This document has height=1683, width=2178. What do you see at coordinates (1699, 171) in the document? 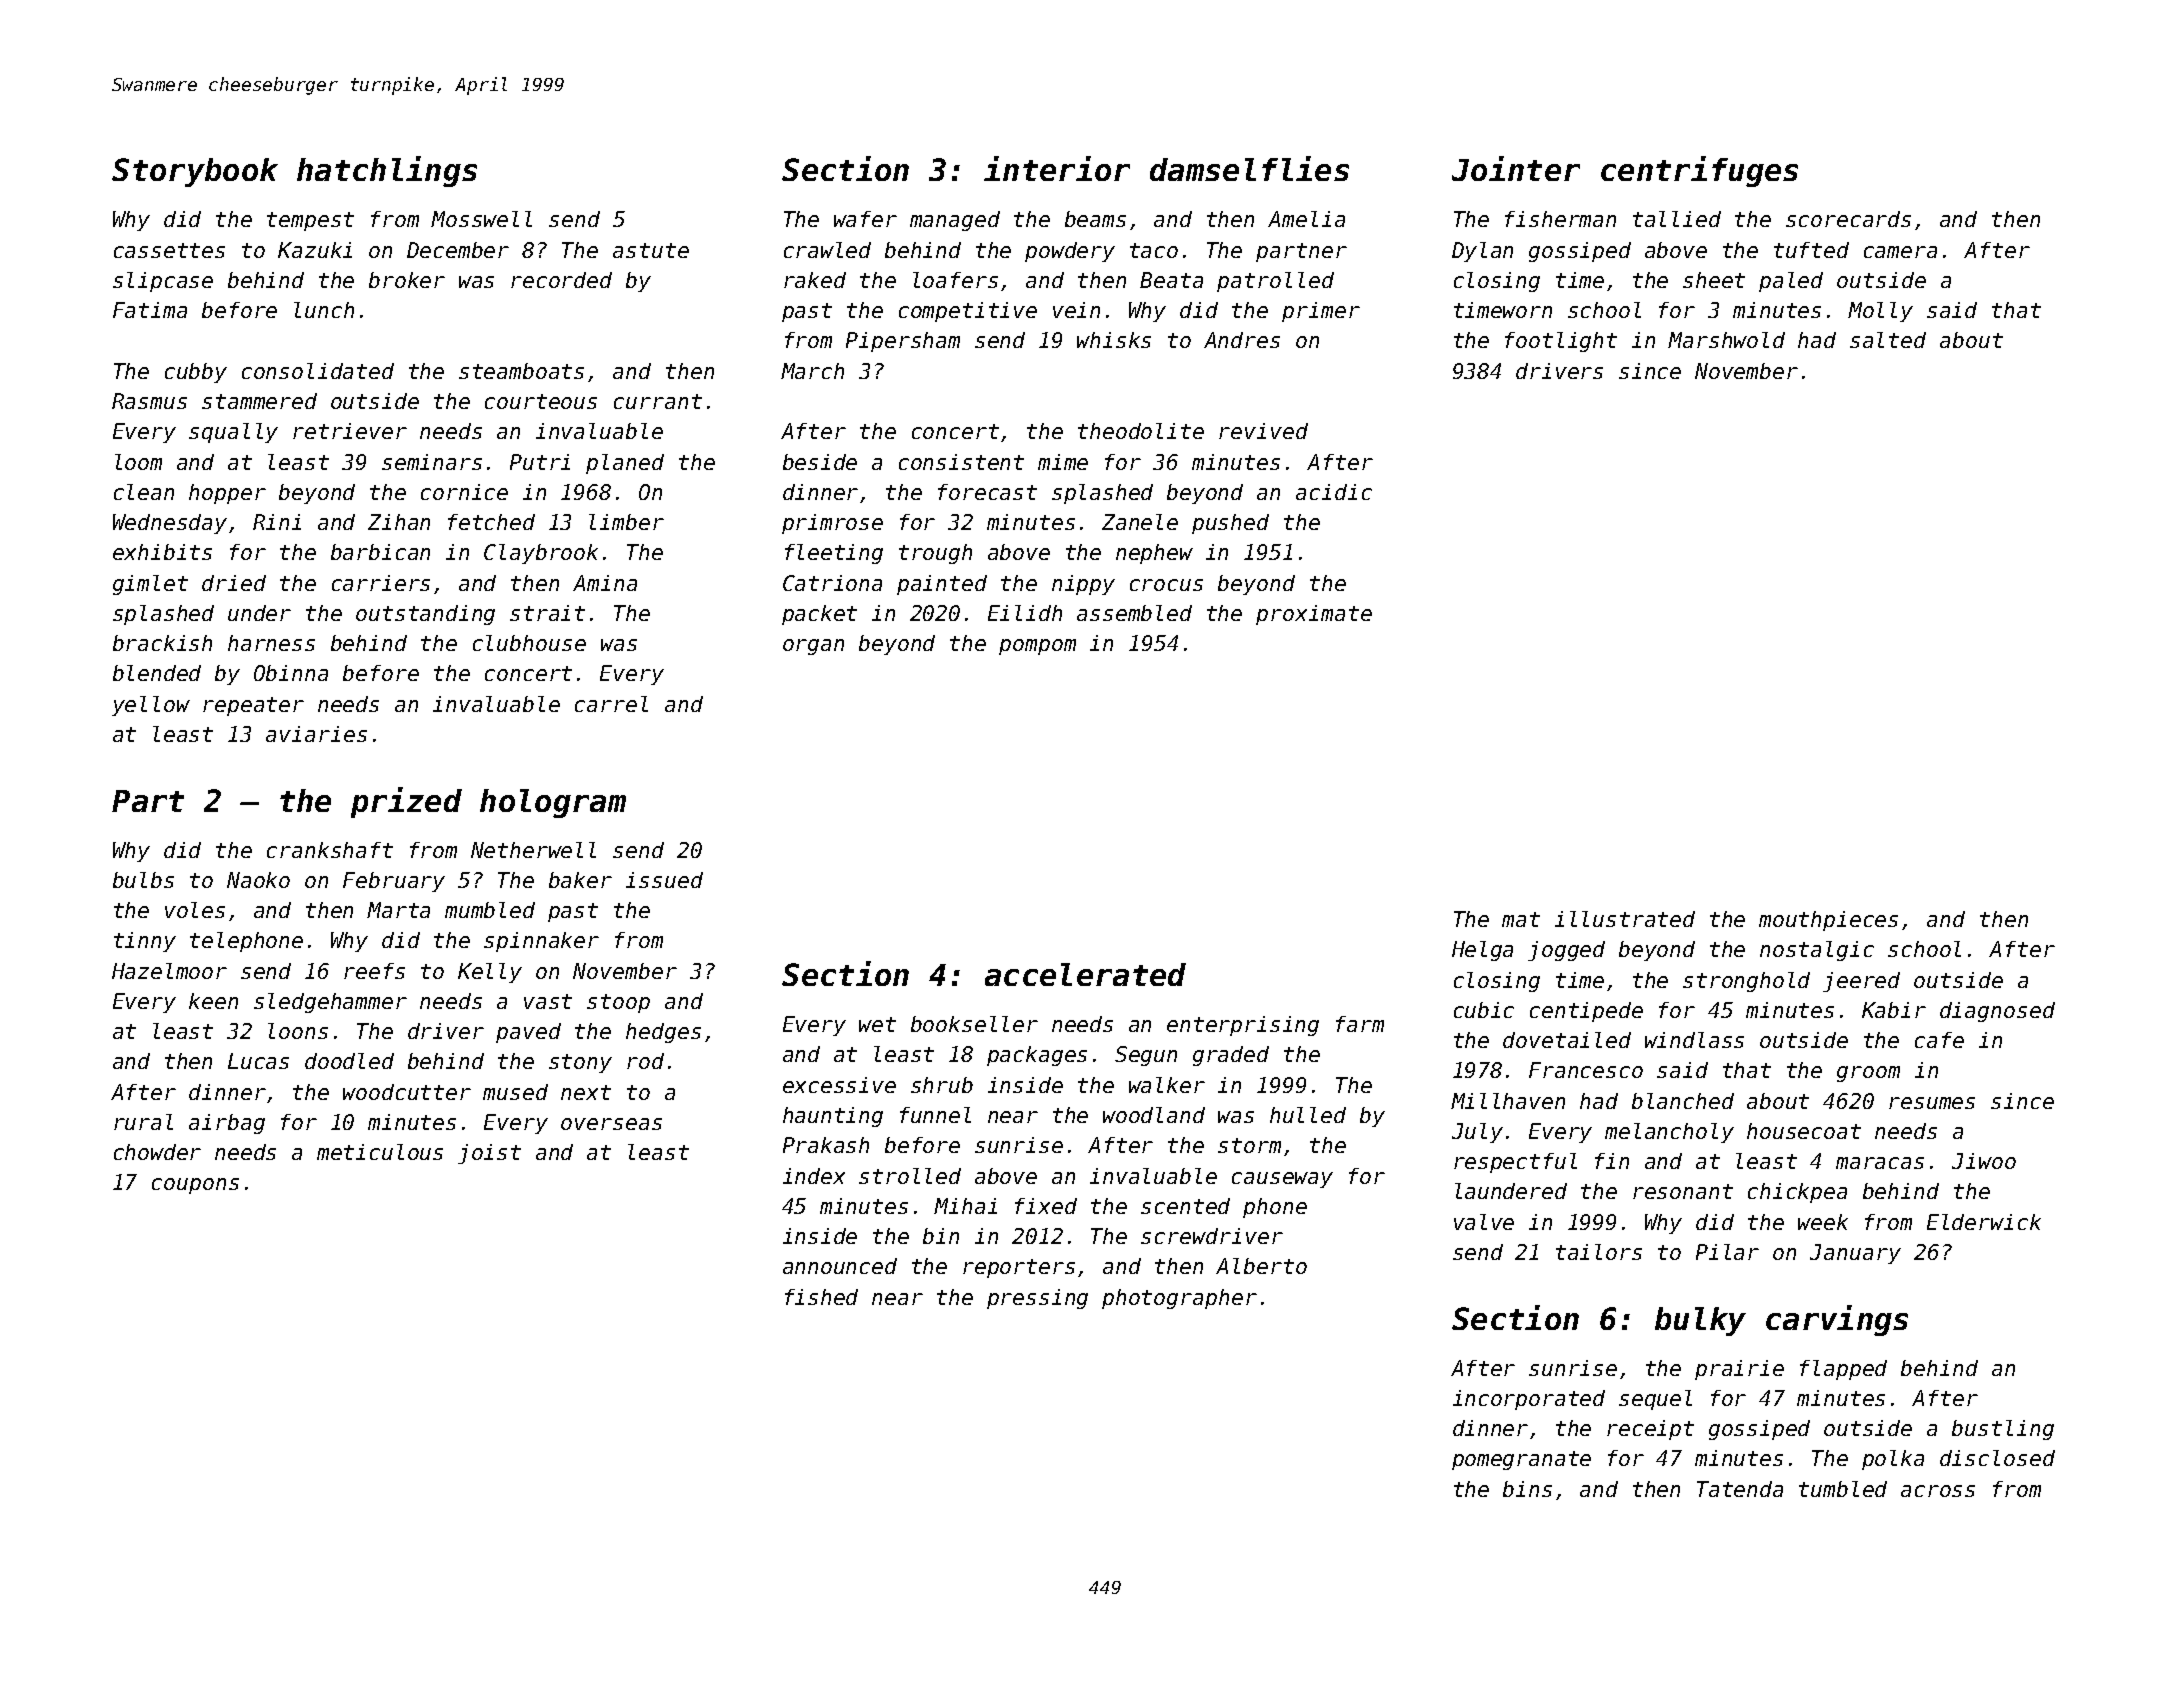
I see `centrifuges` at bounding box center [1699, 171].
